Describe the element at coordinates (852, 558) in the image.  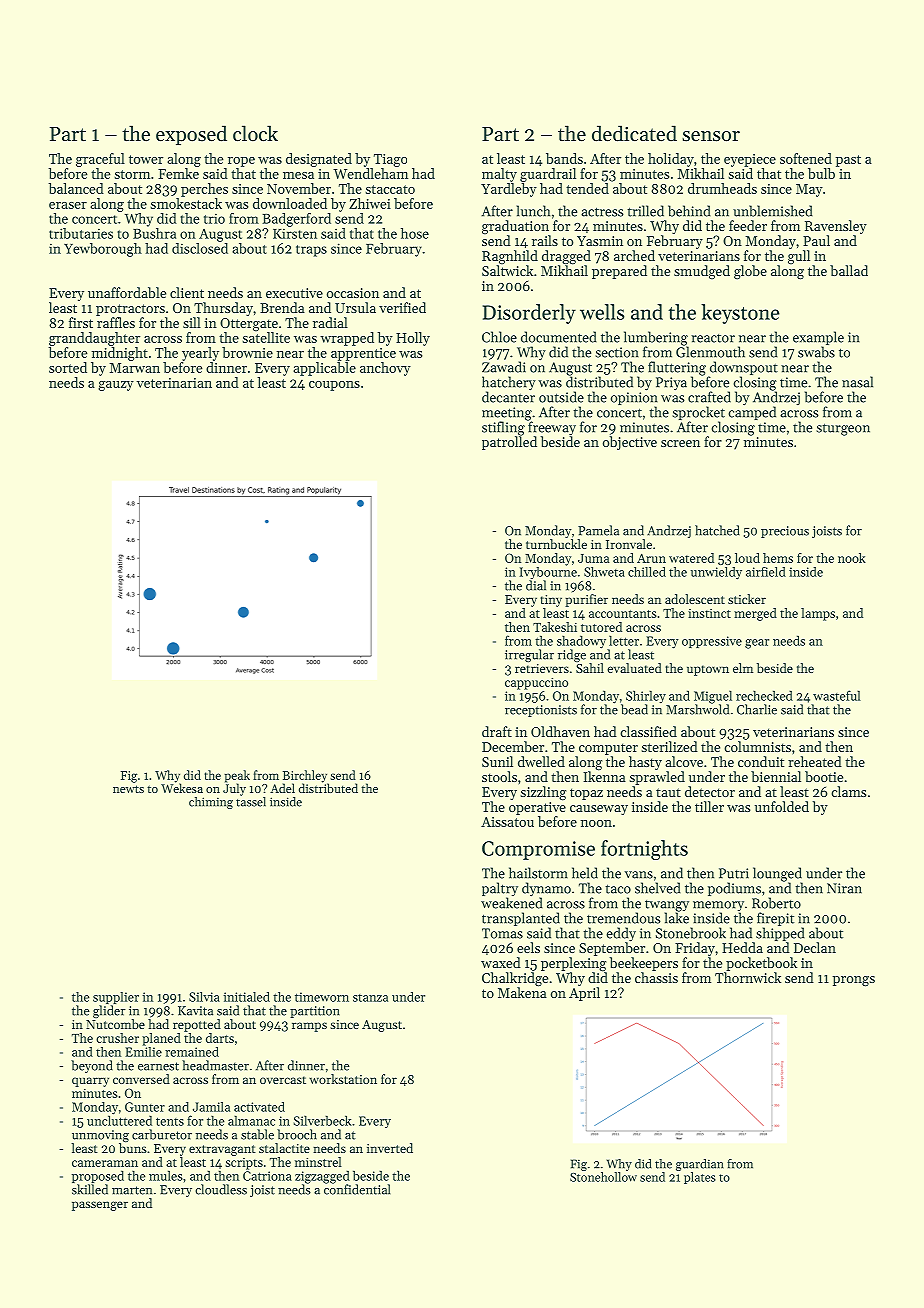
I see `nook` at that location.
